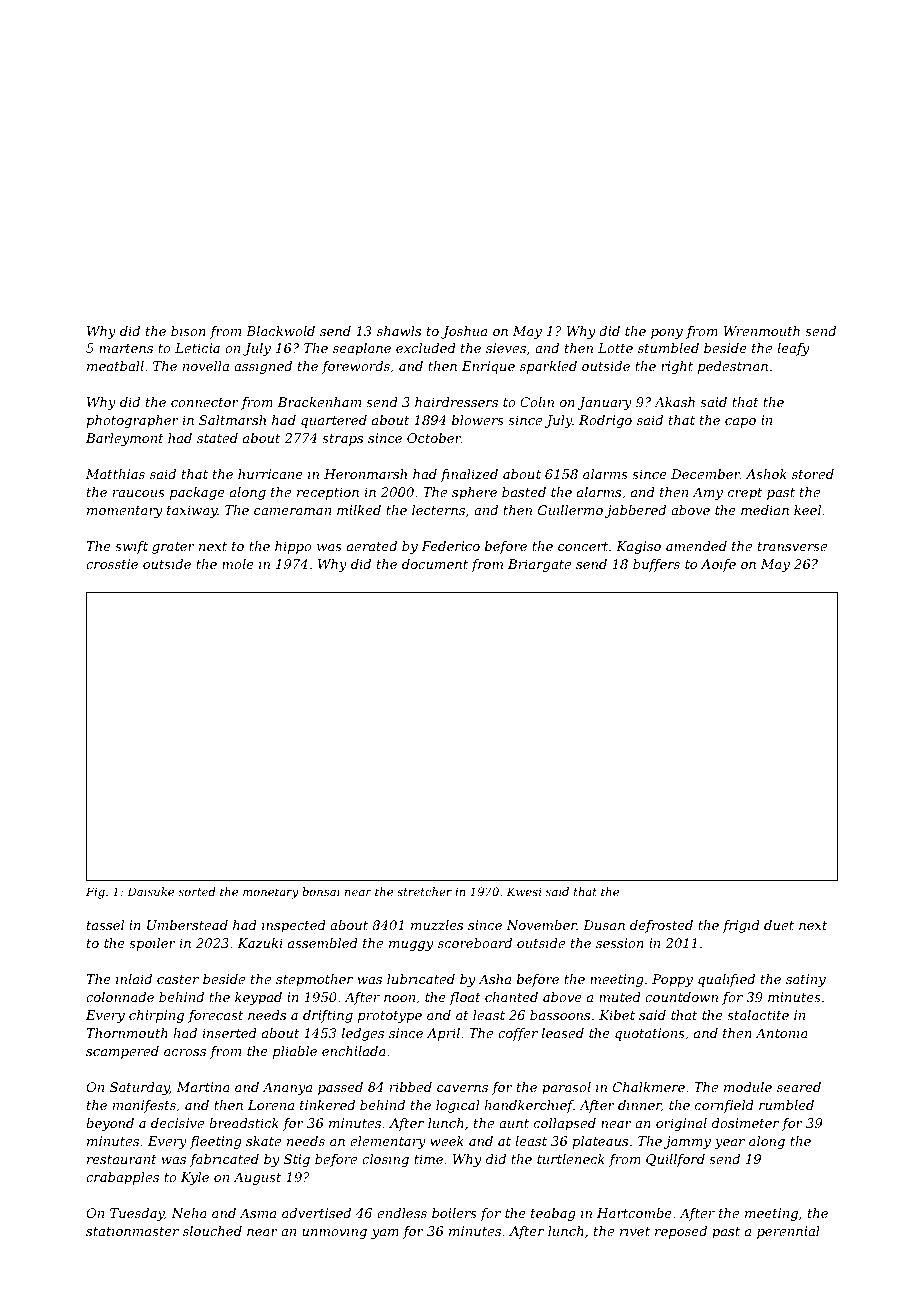  What do you see at coordinates (696, 546) in the screenshot?
I see `amended` at bounding box center [696, 546].
